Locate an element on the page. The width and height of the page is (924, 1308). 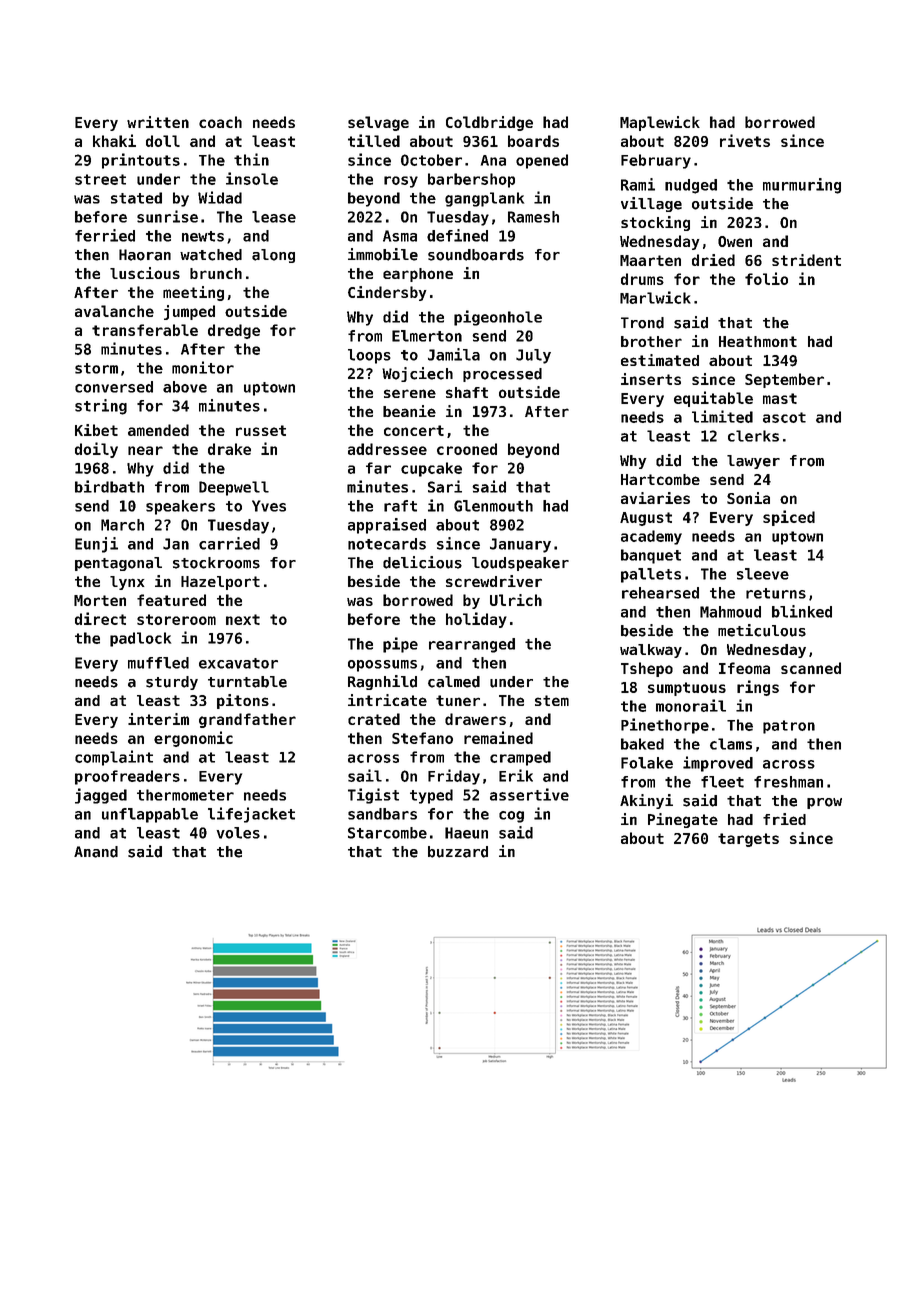
serene is located at coordinates (410, 393).
